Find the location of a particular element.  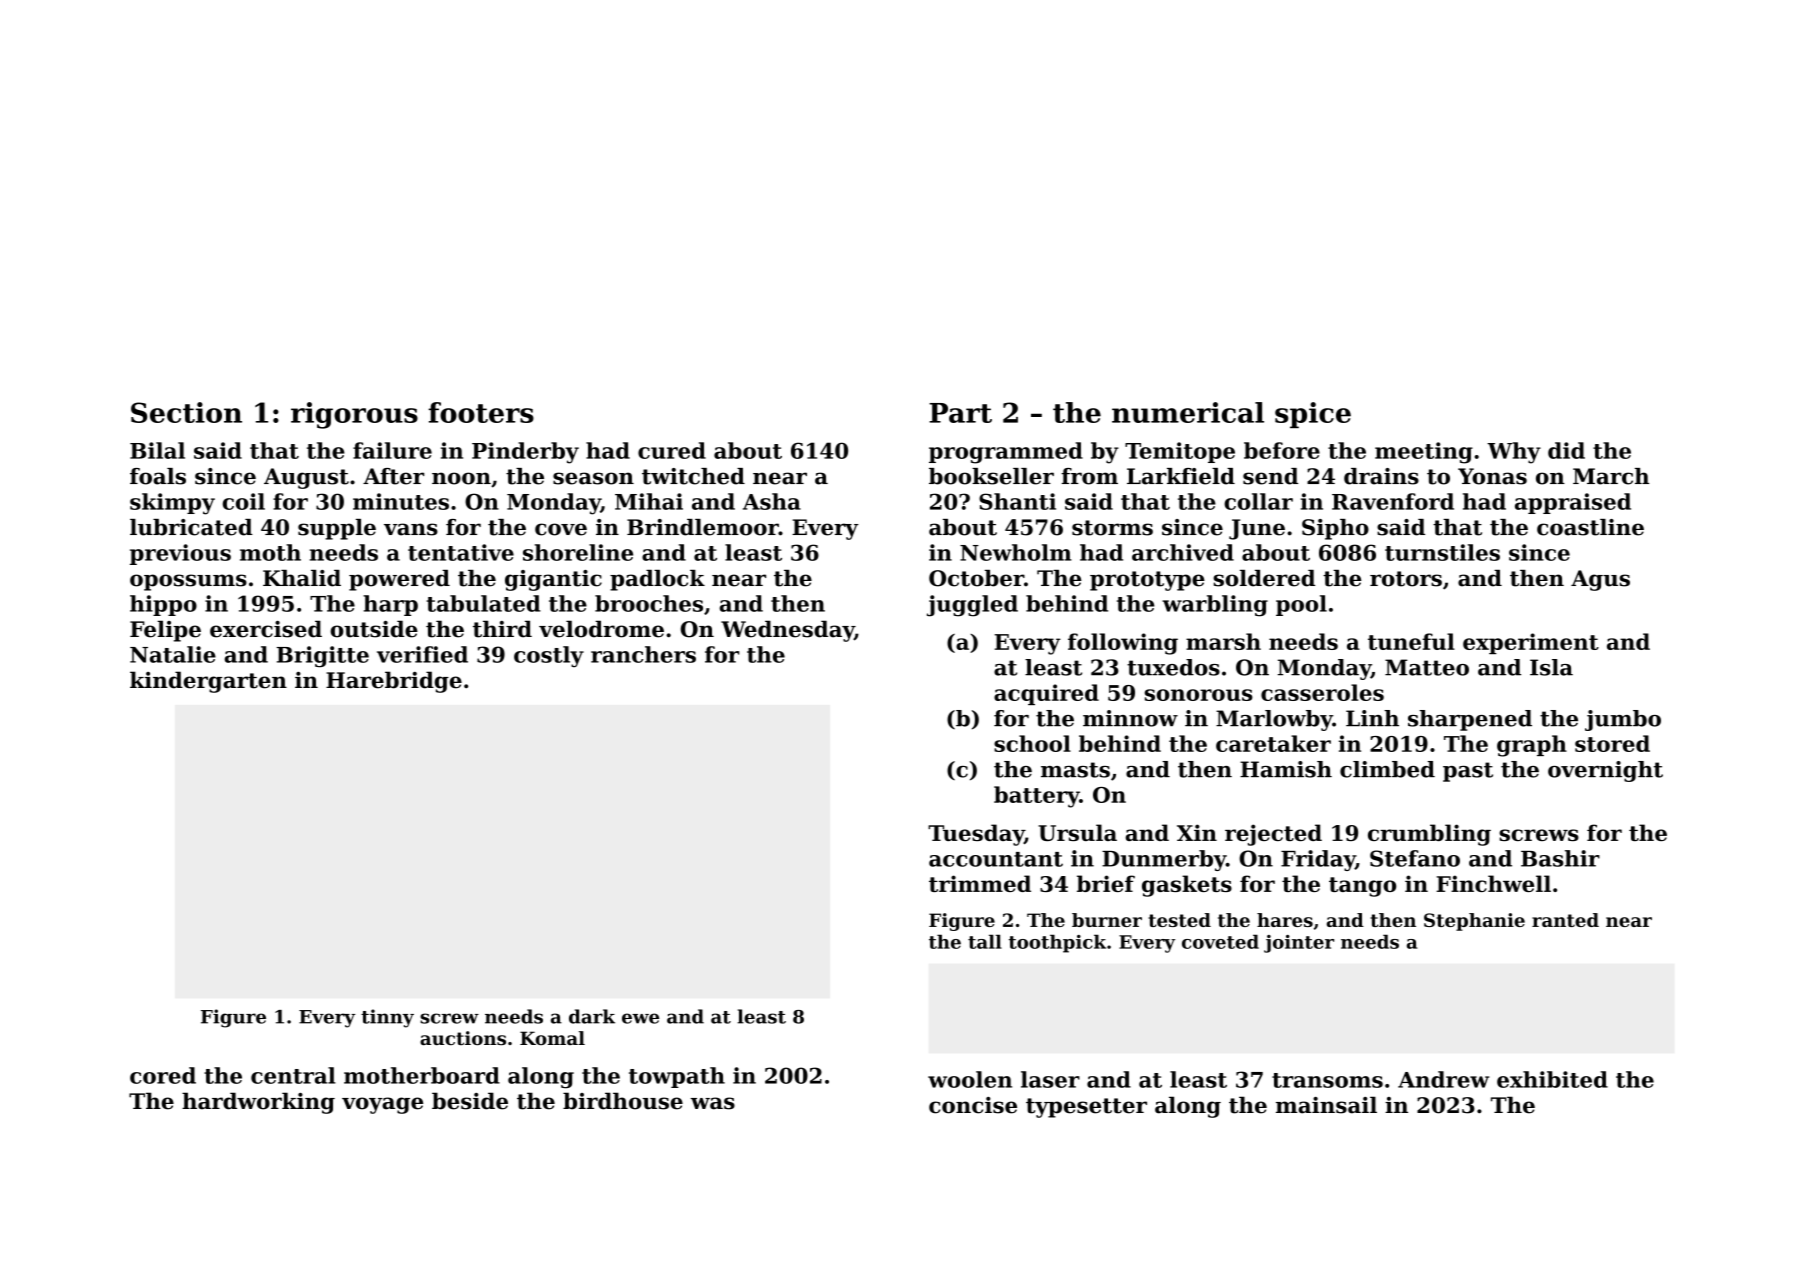

appraised is located at coordinates (1573, 503).
